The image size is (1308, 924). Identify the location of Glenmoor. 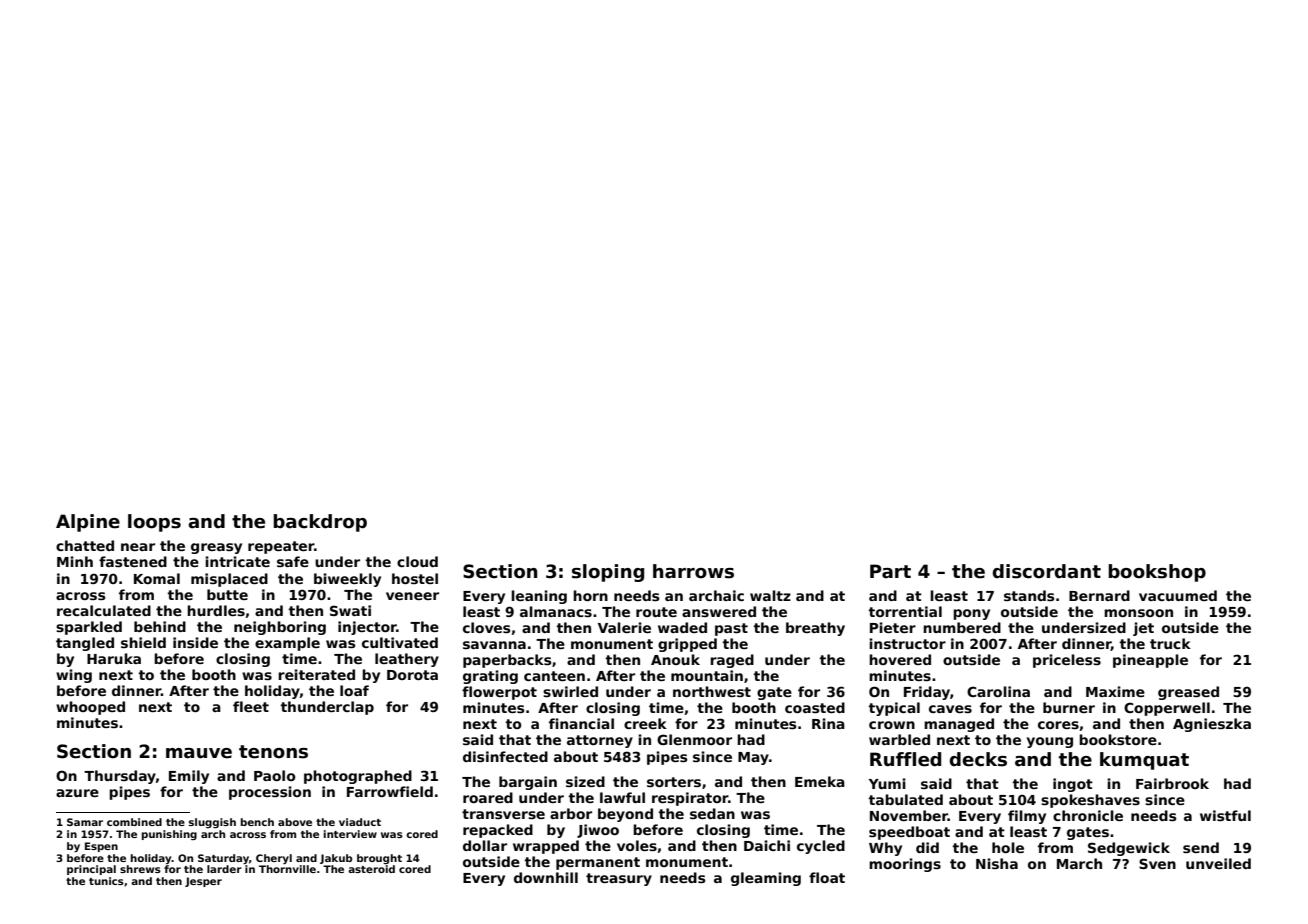
(694, 739).
